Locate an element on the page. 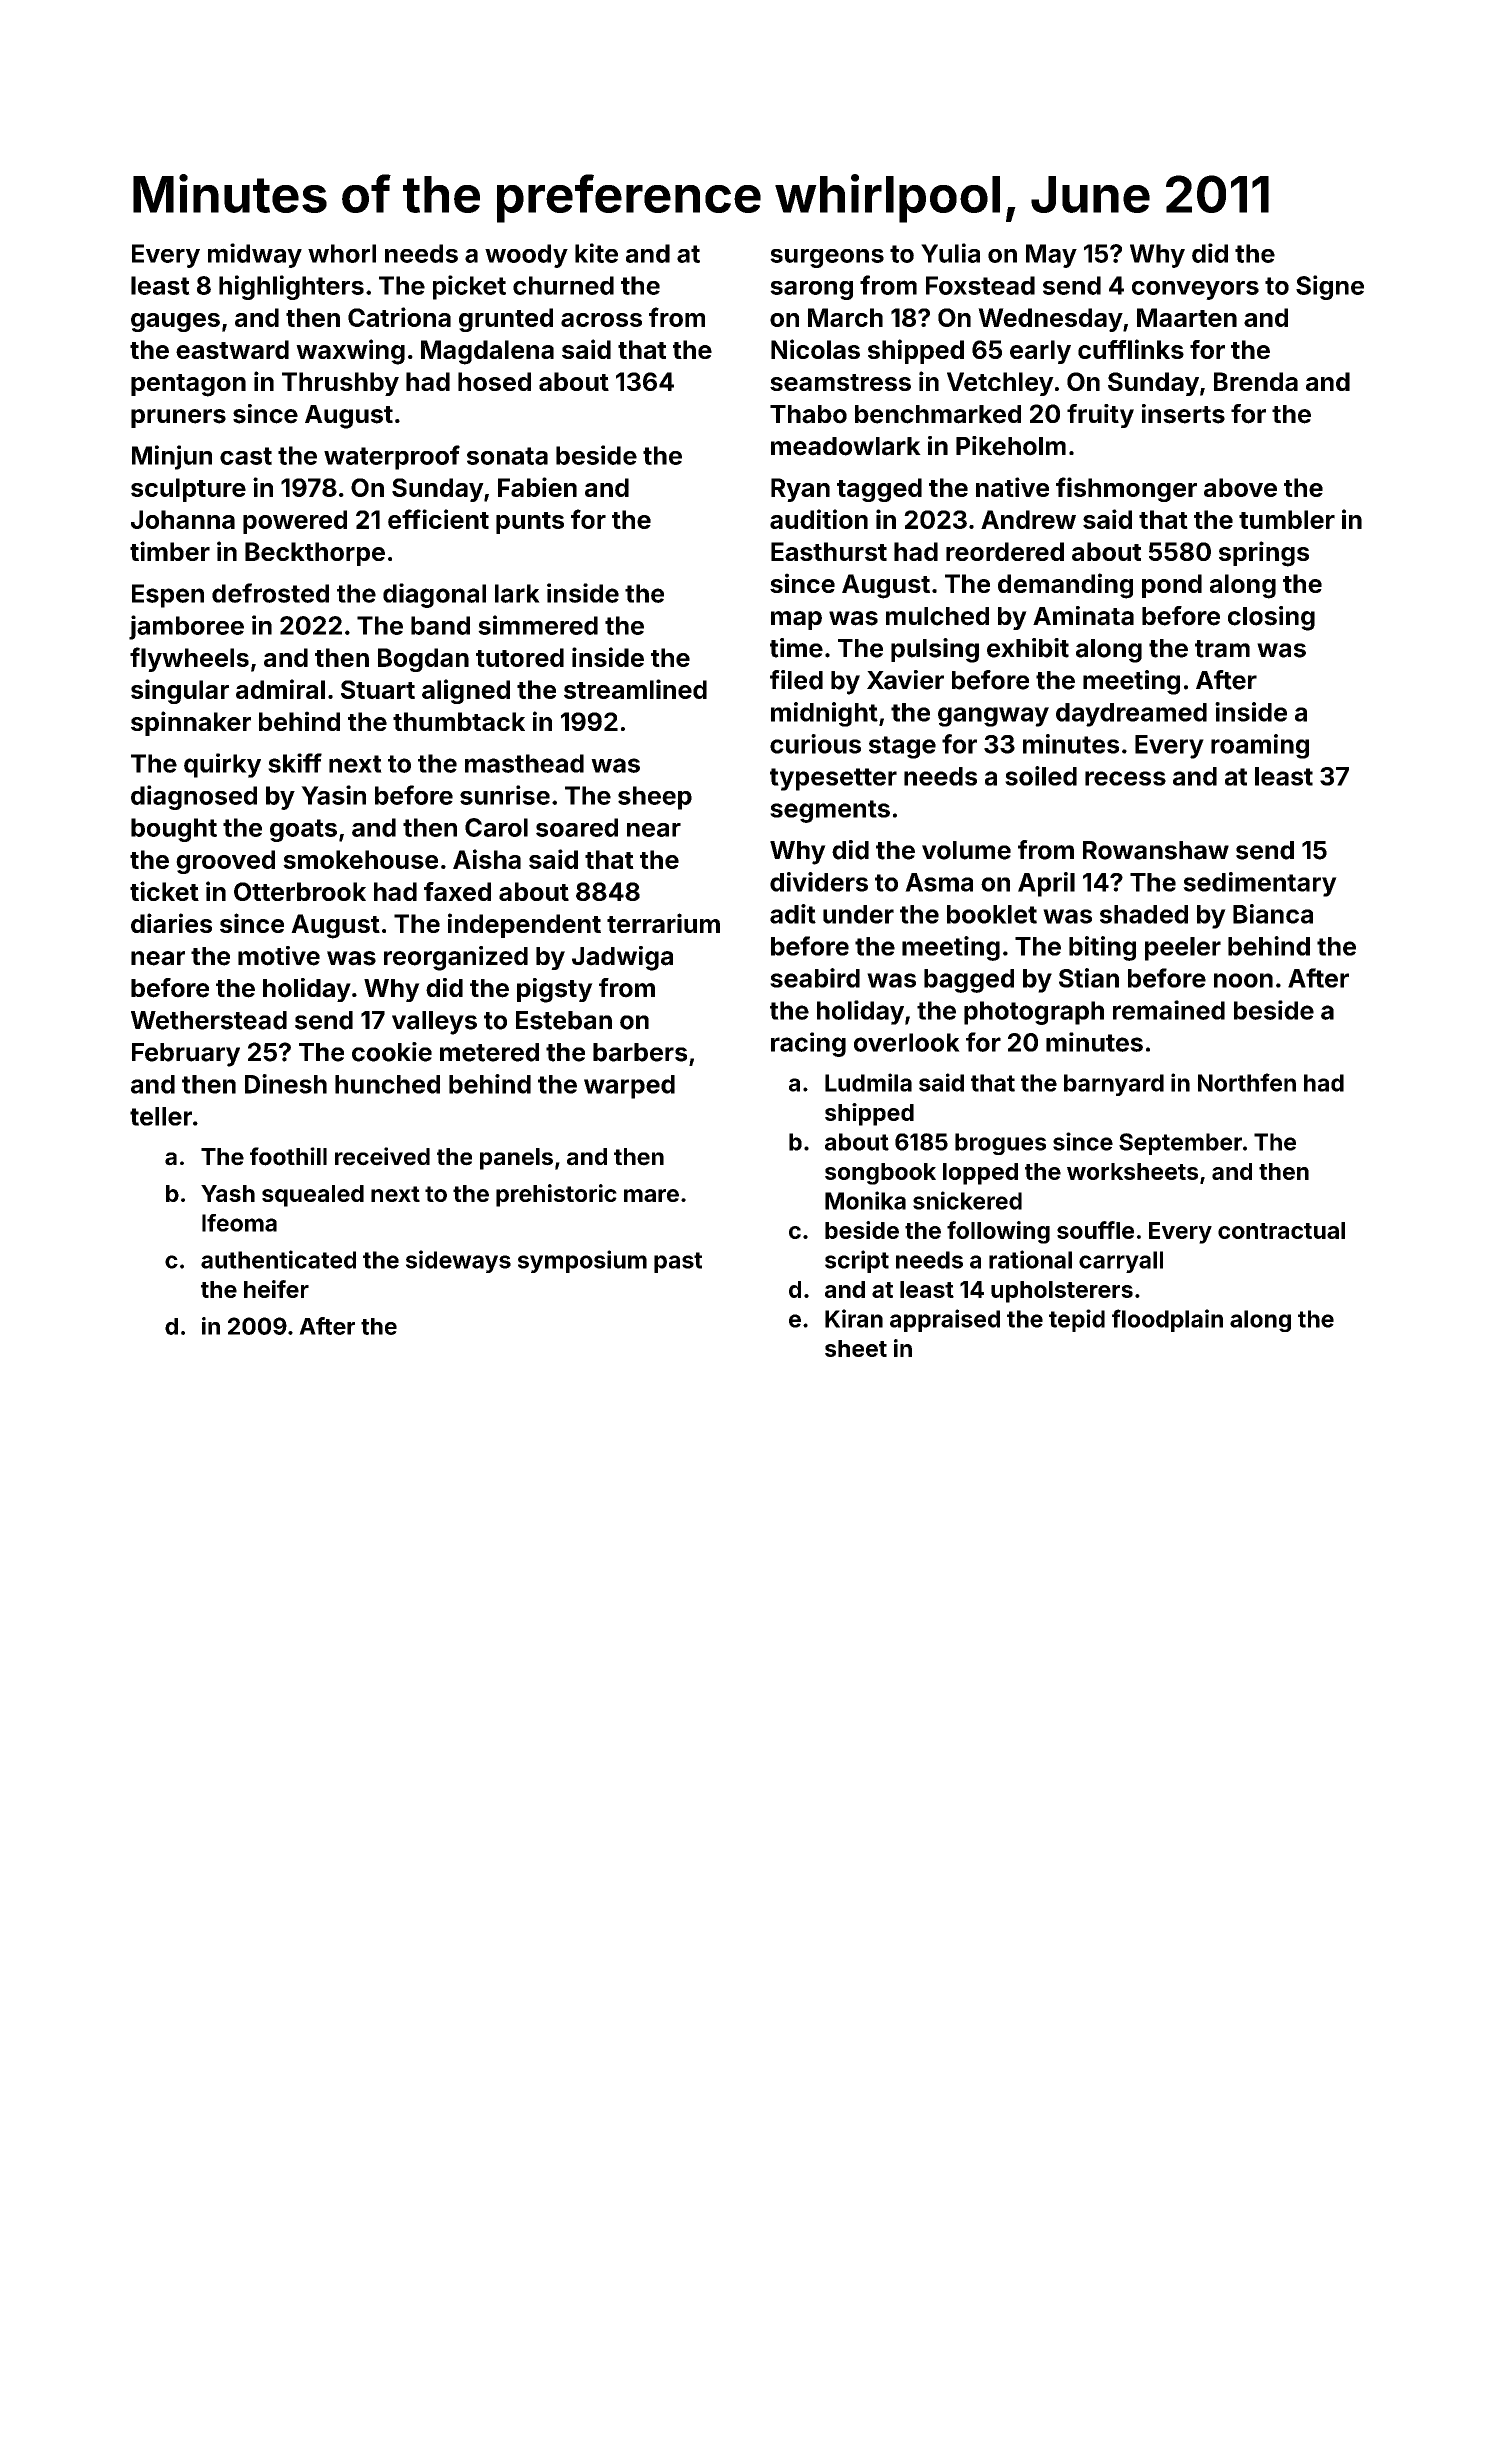 This document has width=1496, height=2464. pulsing is located at coordinates (935, 650).
